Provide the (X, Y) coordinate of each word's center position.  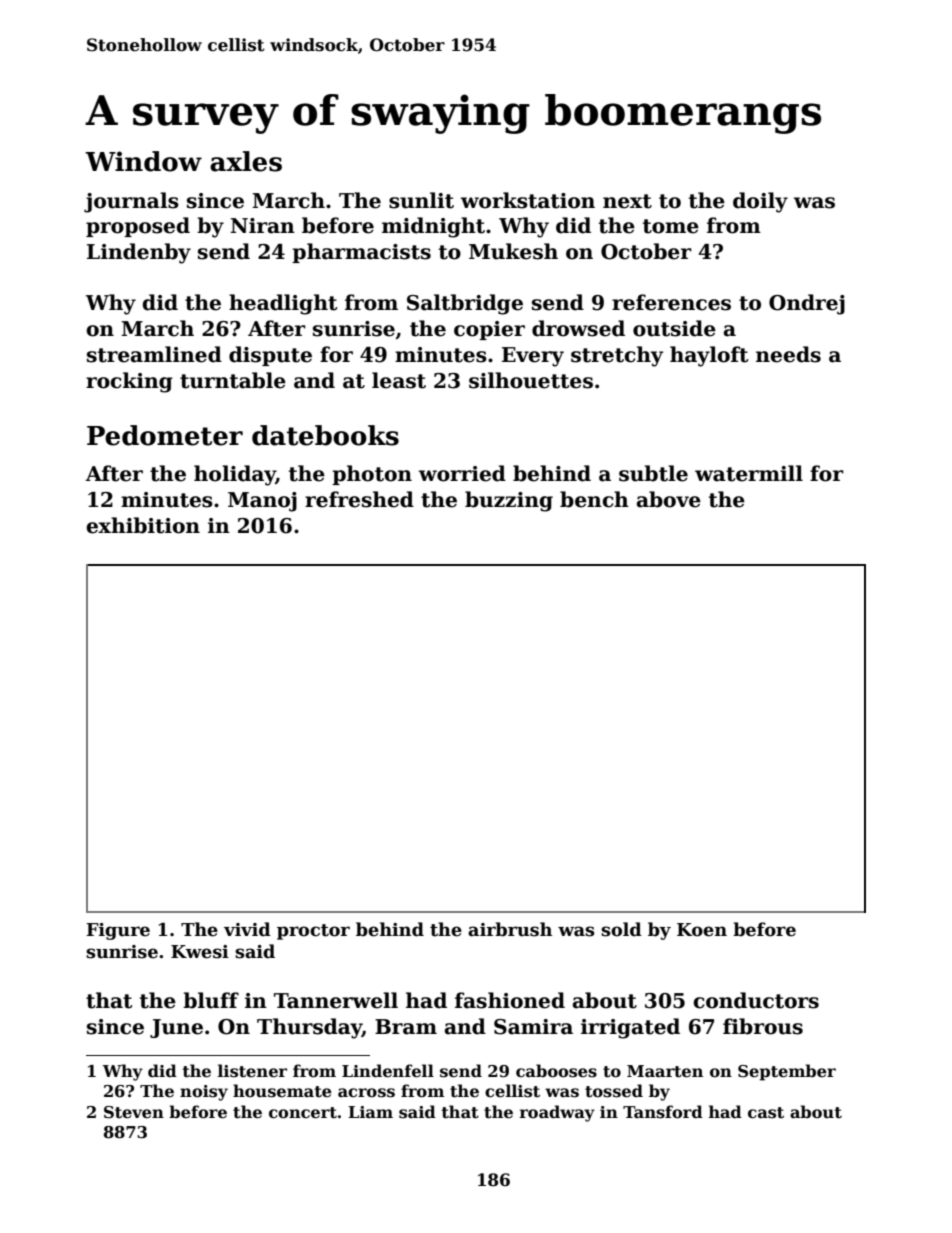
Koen (702, 930)
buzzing (509, 501)
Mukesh (513, 251)
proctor (313, 932)
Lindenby (139, 253)
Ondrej (807, 304)
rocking (129, 382)
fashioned (510, 1000)
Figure (118, 931)
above (669, 499)
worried (462, 473)
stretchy (617, 356)
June (176, 1028)
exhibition (143, 525)
